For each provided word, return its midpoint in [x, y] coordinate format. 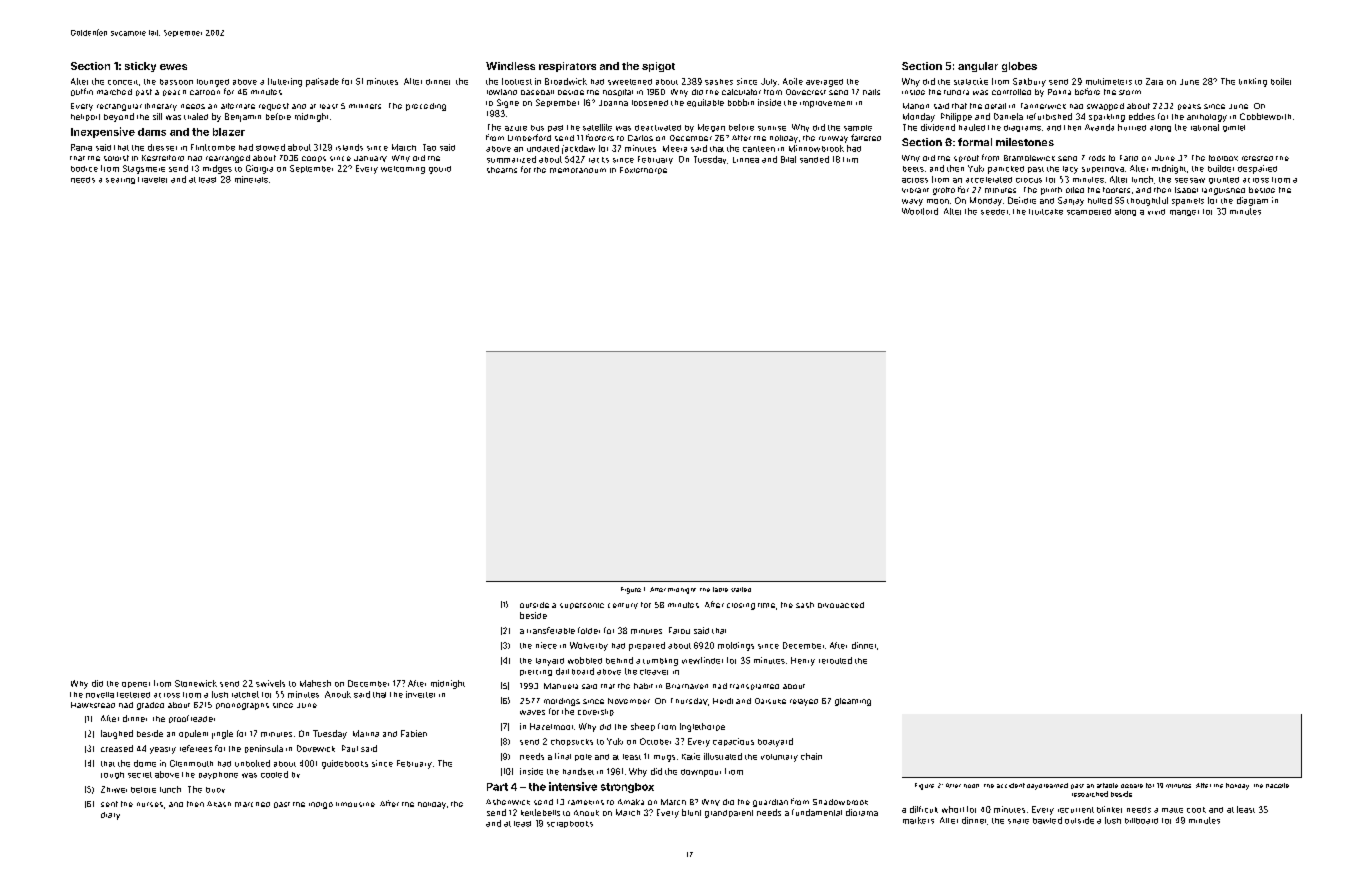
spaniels [1188, 202]
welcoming [403, 170]
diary [110, 816]
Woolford [920, 211]
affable [1107, 785]
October [655, 741]
